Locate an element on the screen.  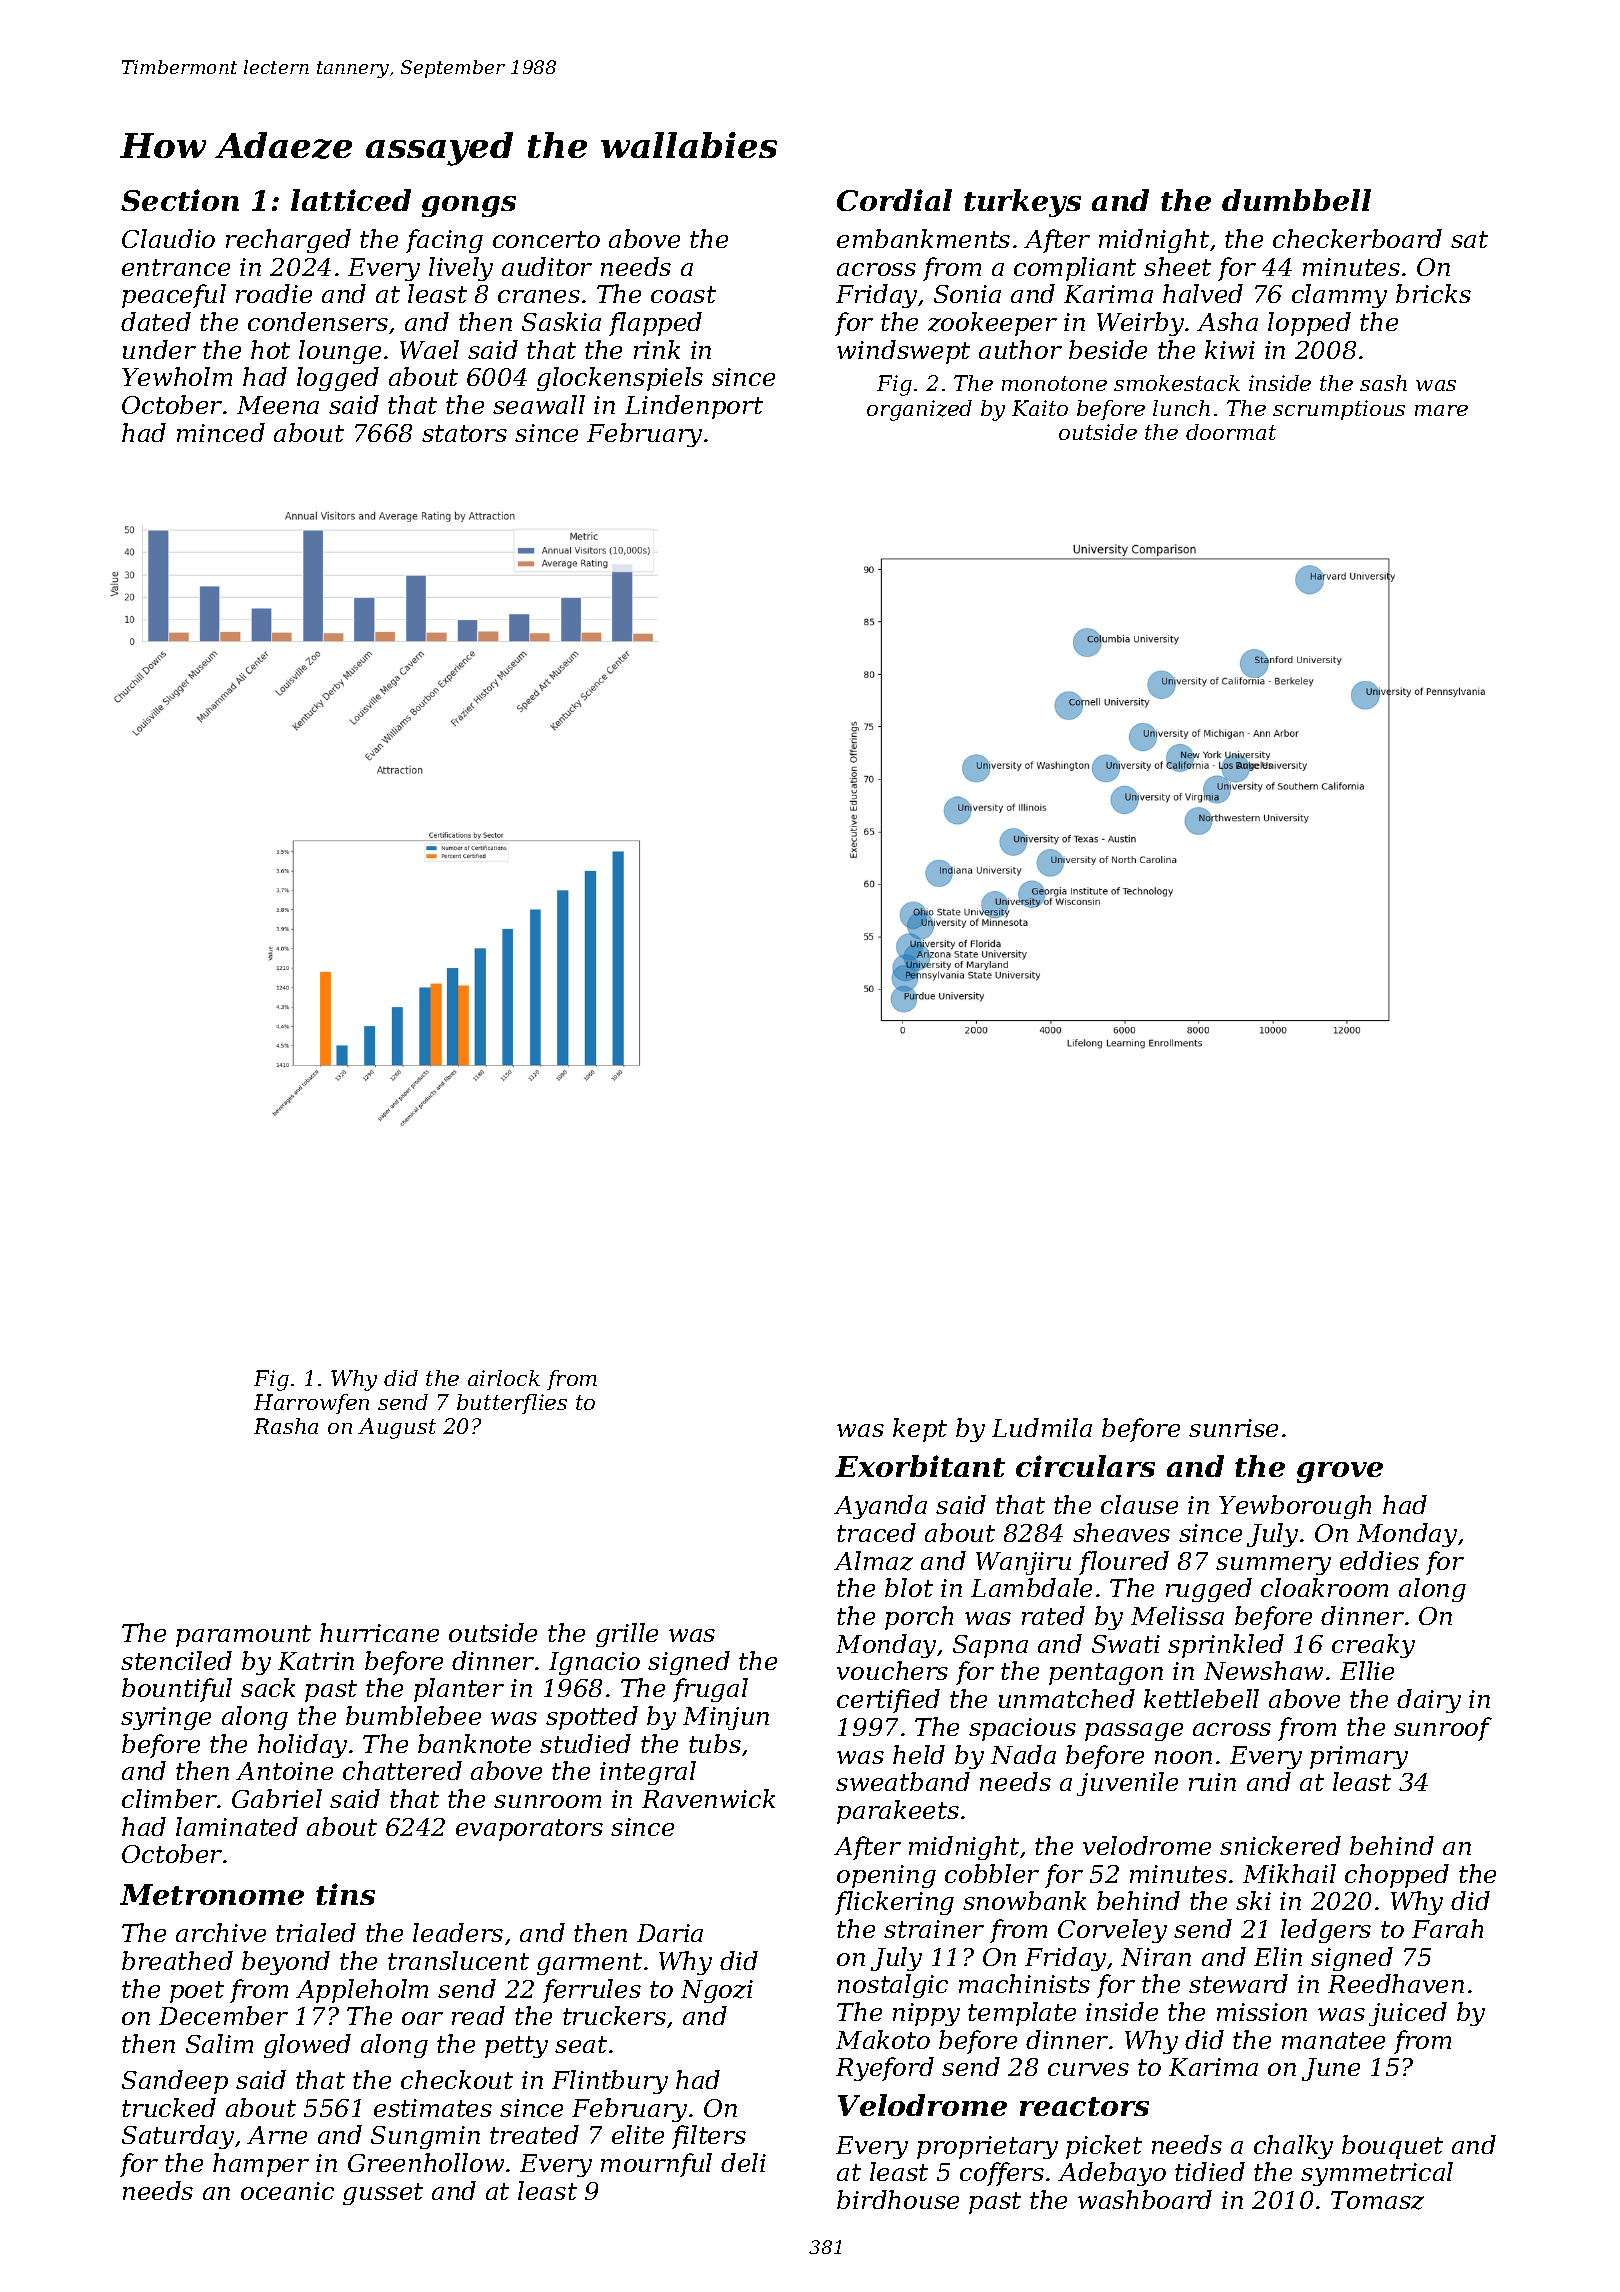
grille is located at coordinates (627, 1635).
